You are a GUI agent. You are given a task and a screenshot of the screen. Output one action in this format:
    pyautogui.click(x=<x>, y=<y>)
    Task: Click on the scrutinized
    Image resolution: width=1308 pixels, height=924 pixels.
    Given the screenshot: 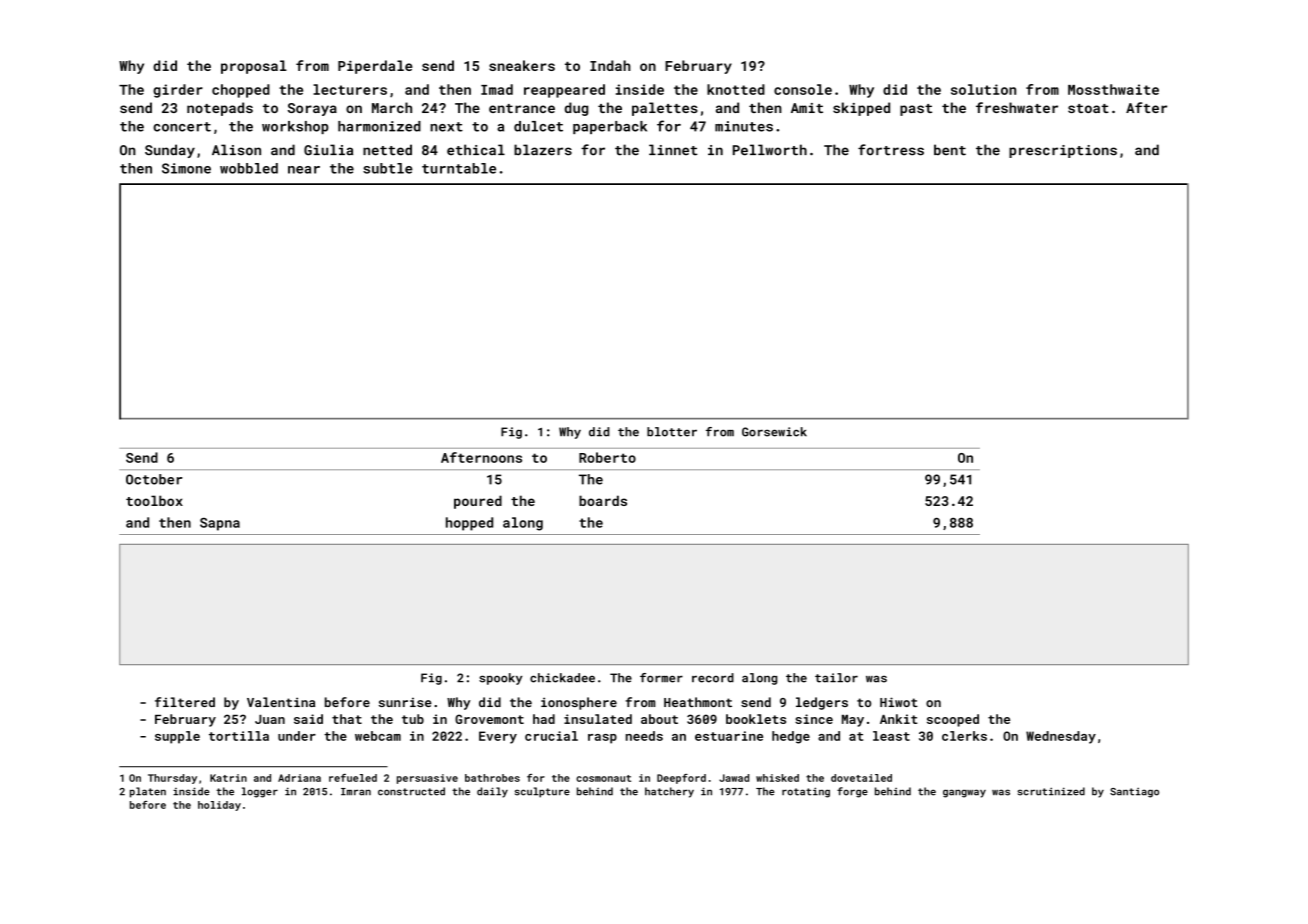 What is the action you would take?
    pyautogui.click(x=1051, y=791)
